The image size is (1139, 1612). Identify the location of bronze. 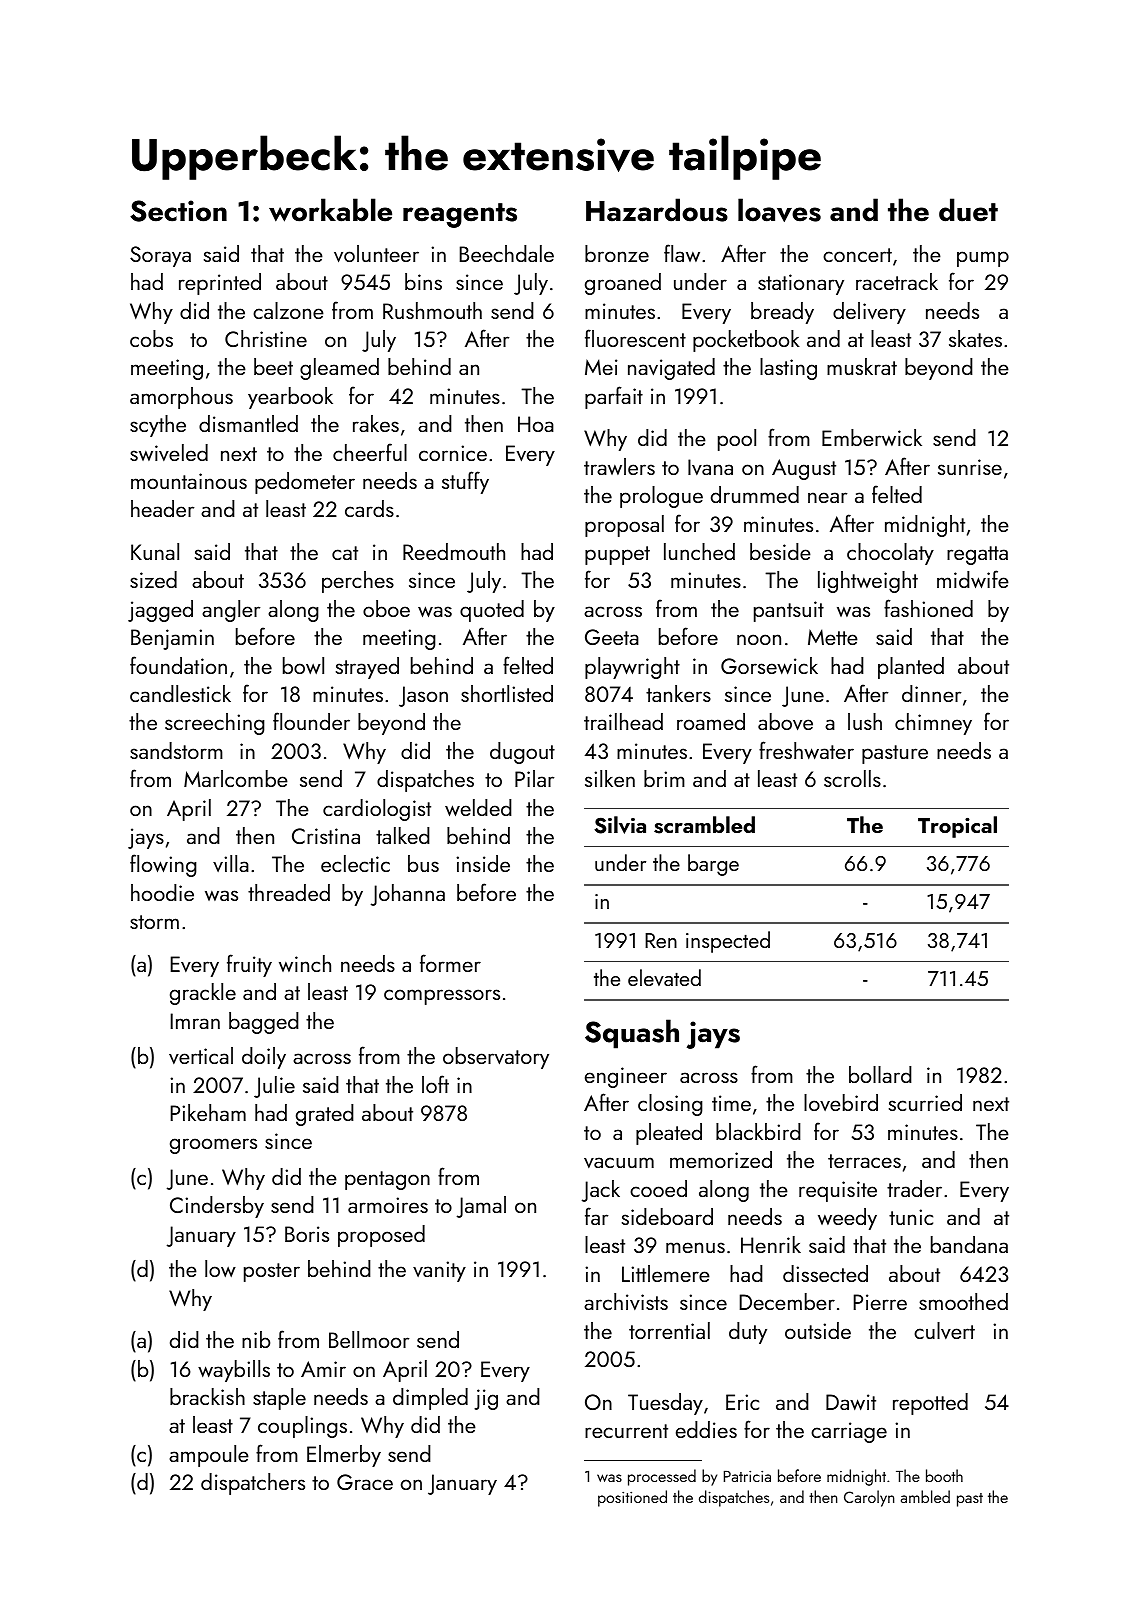
(617, 253).
